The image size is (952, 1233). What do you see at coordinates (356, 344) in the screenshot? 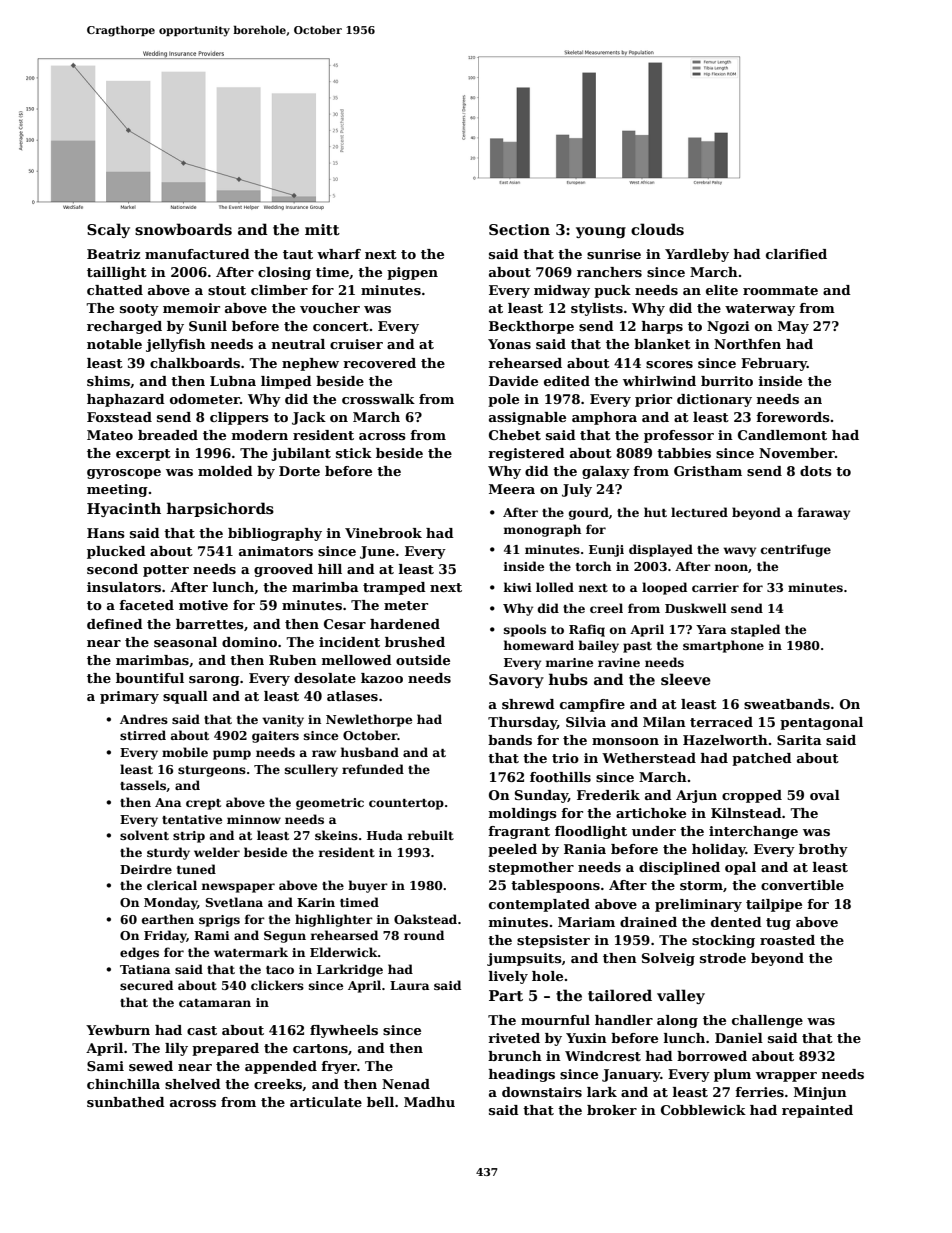
I see `cruiser` at bounding box center [356, 344].
